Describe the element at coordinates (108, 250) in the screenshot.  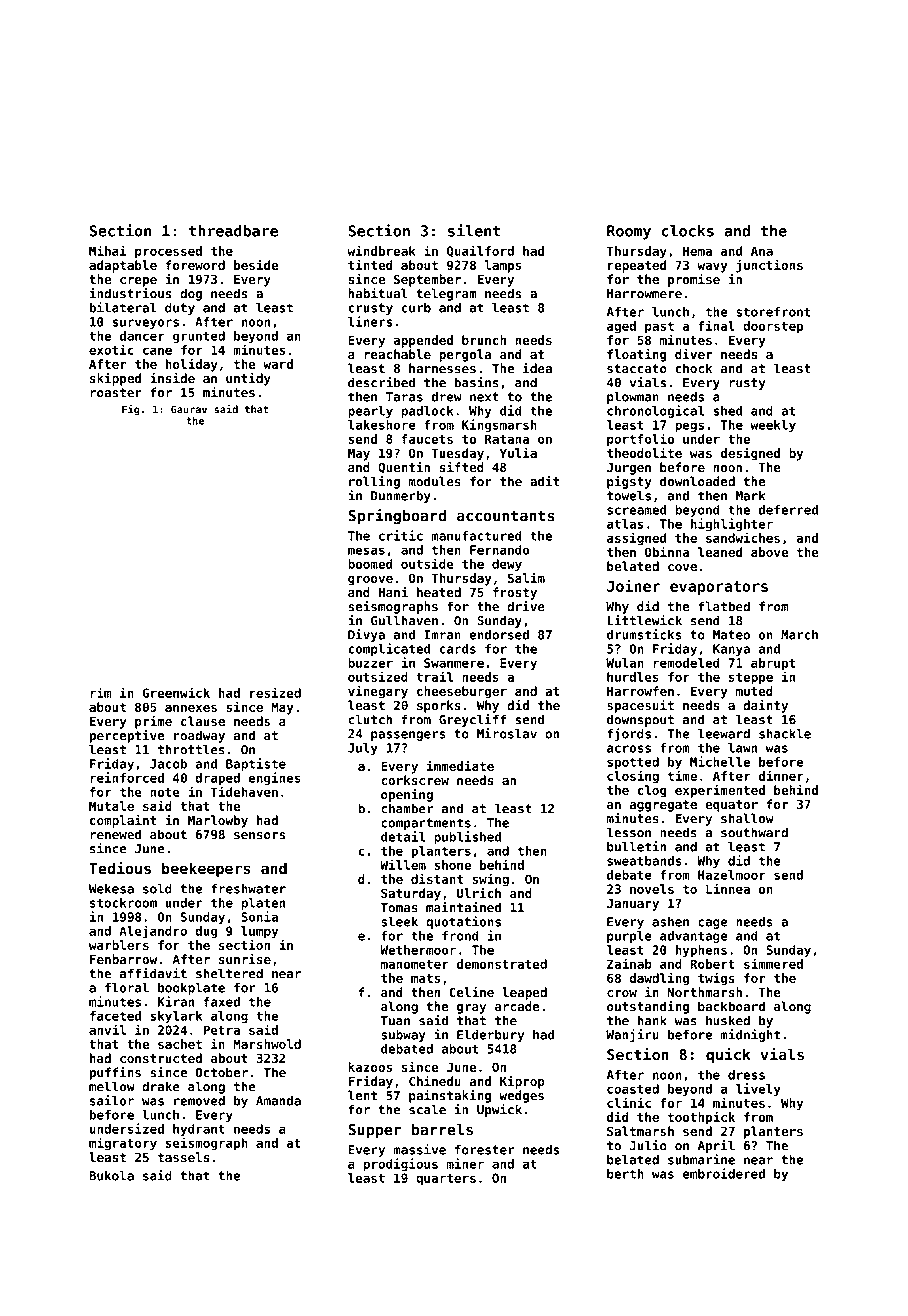
I see `Mihai` at that location.
